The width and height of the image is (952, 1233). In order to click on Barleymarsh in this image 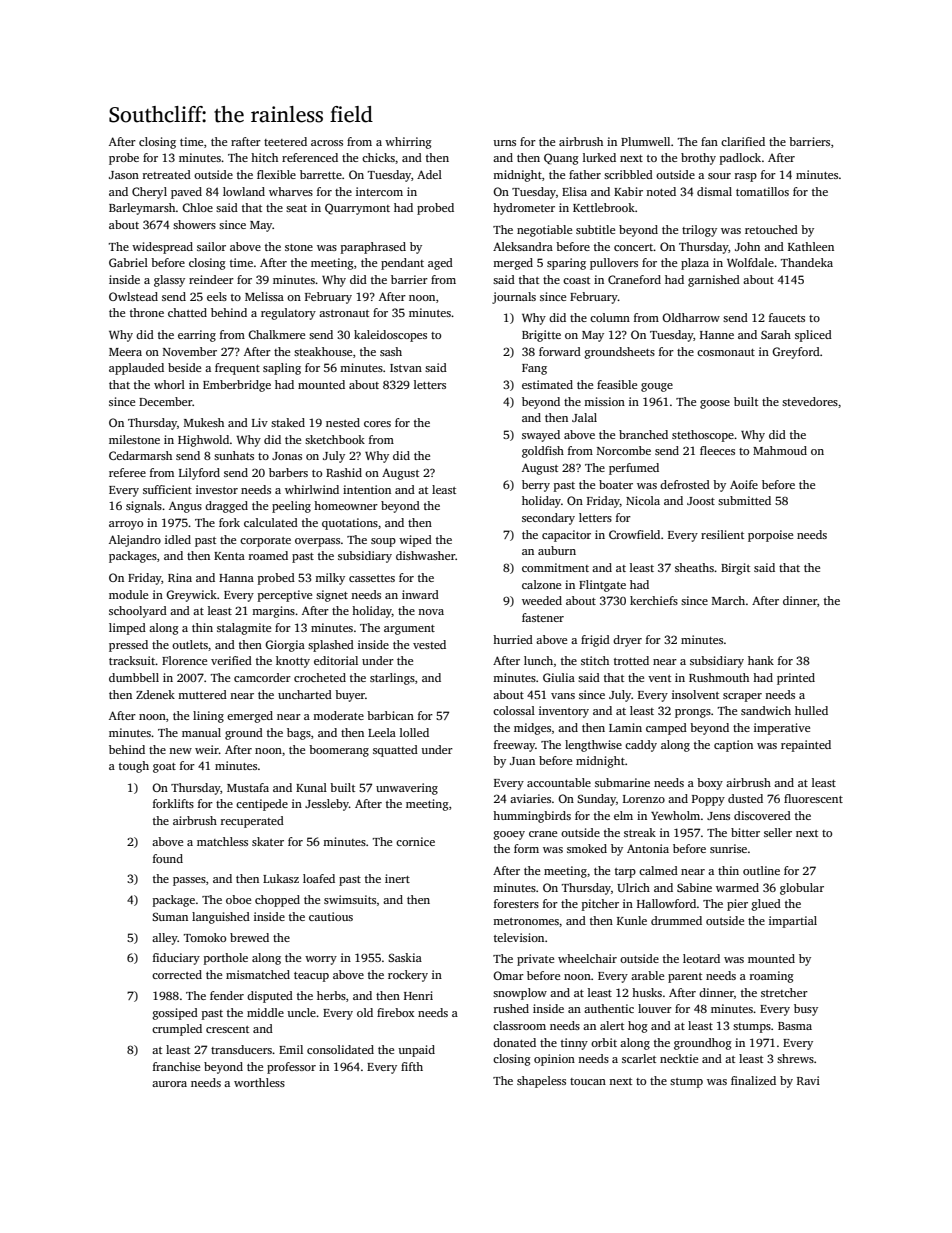, I will do `click(142, 209)`.
